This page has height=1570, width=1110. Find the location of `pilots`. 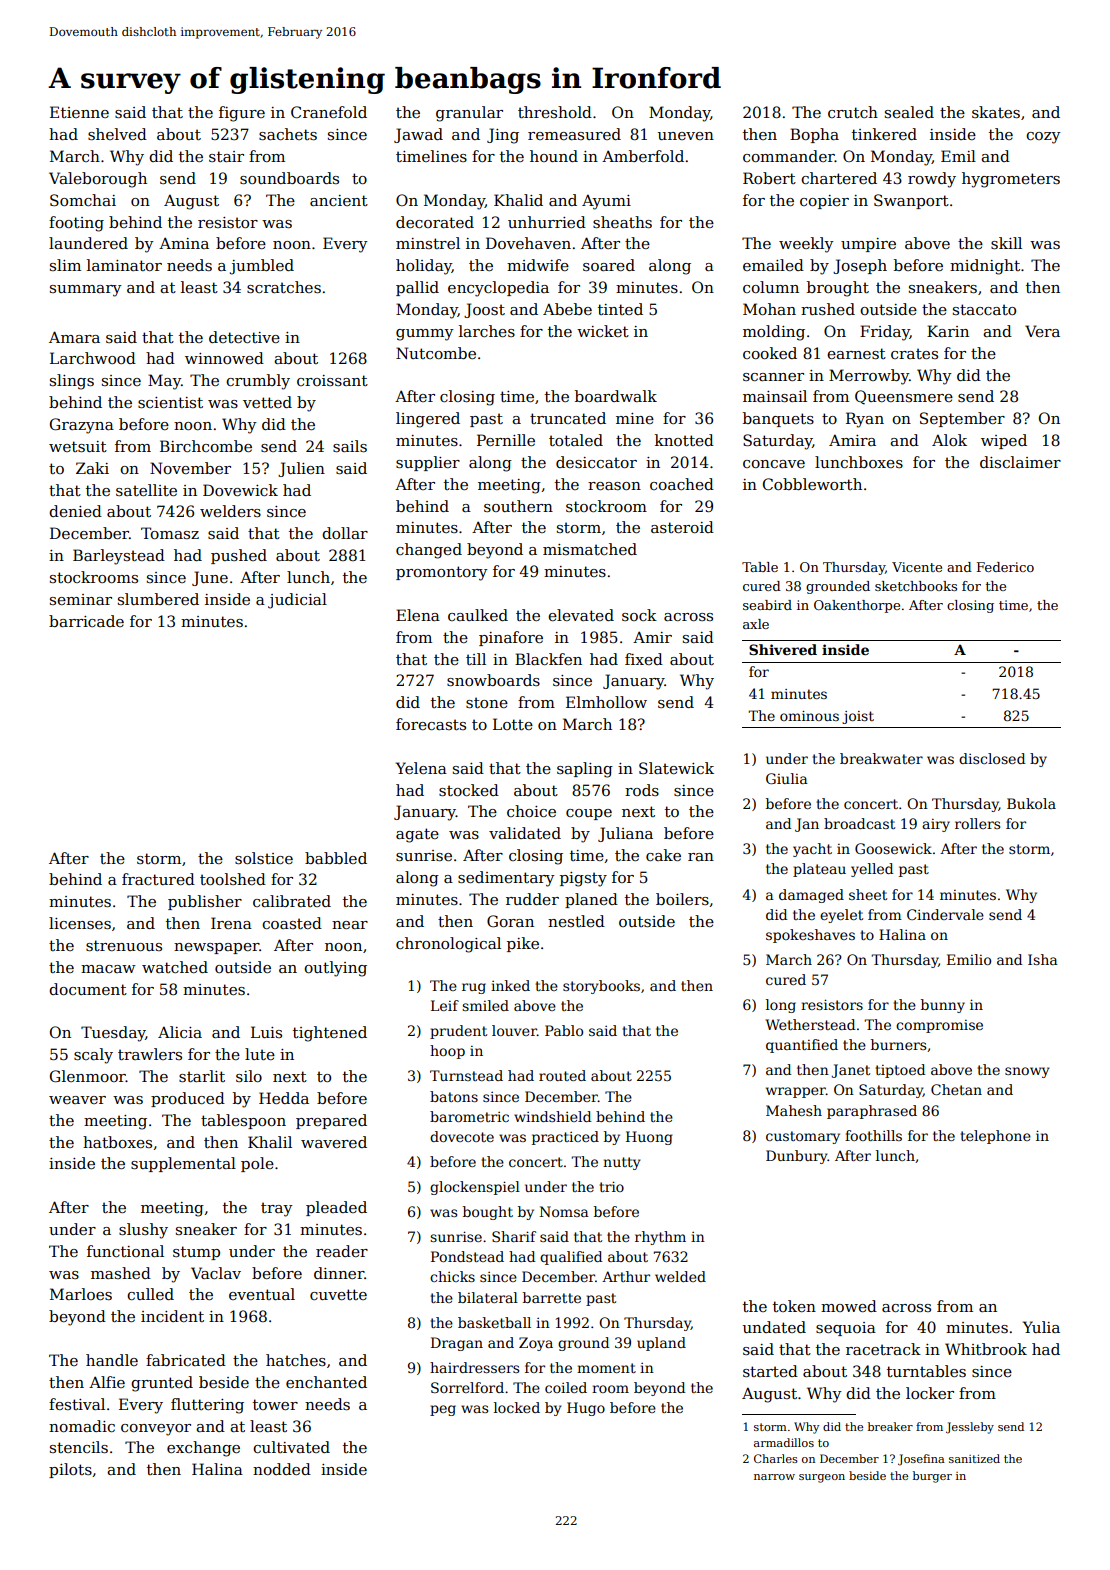

pilots is located at coordinates (70, 1470).
